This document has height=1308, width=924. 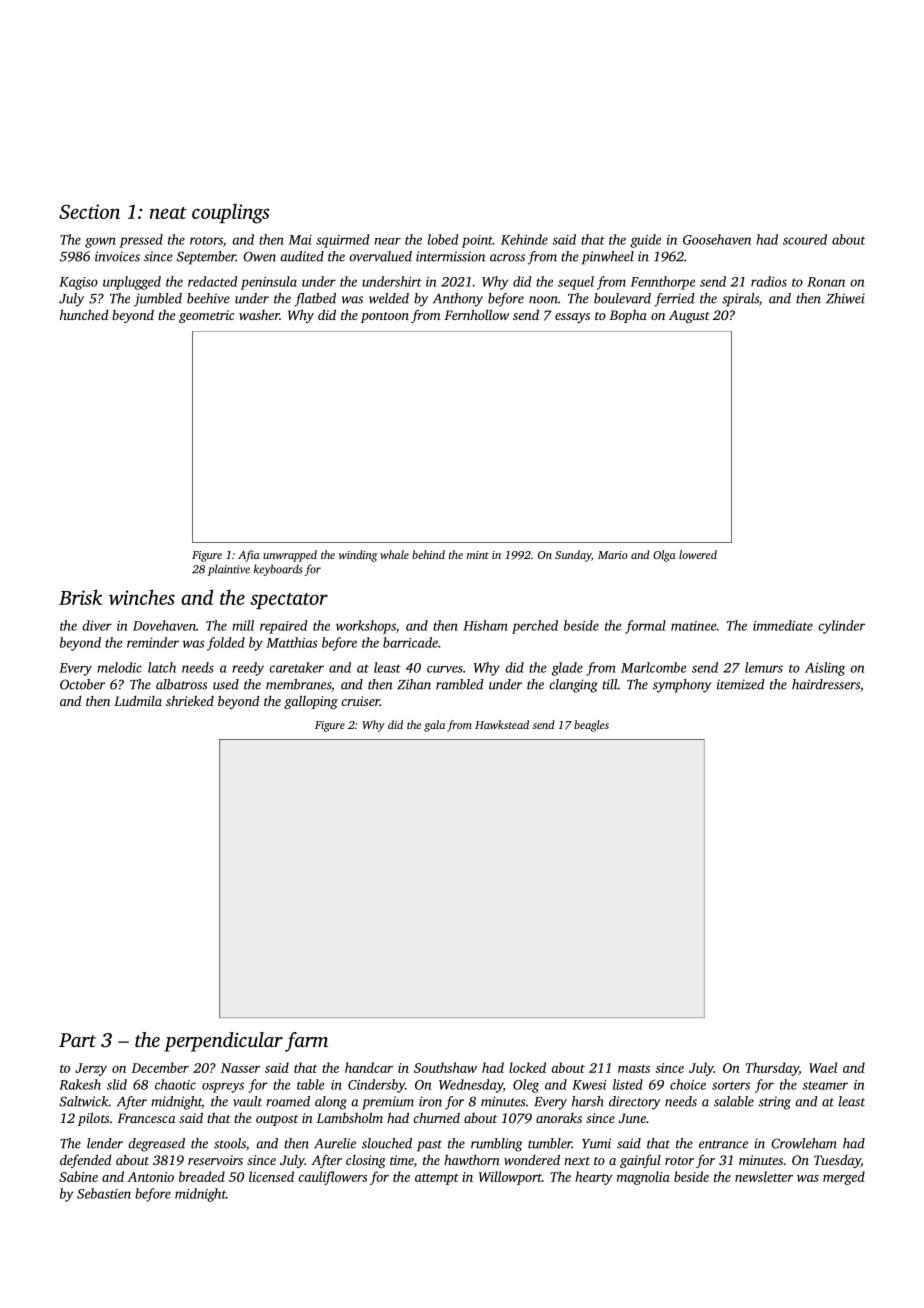 What do you see at coordinates (104, 1193) in the document?
I see `Sebastien` at bounding box center [104, 1193].
